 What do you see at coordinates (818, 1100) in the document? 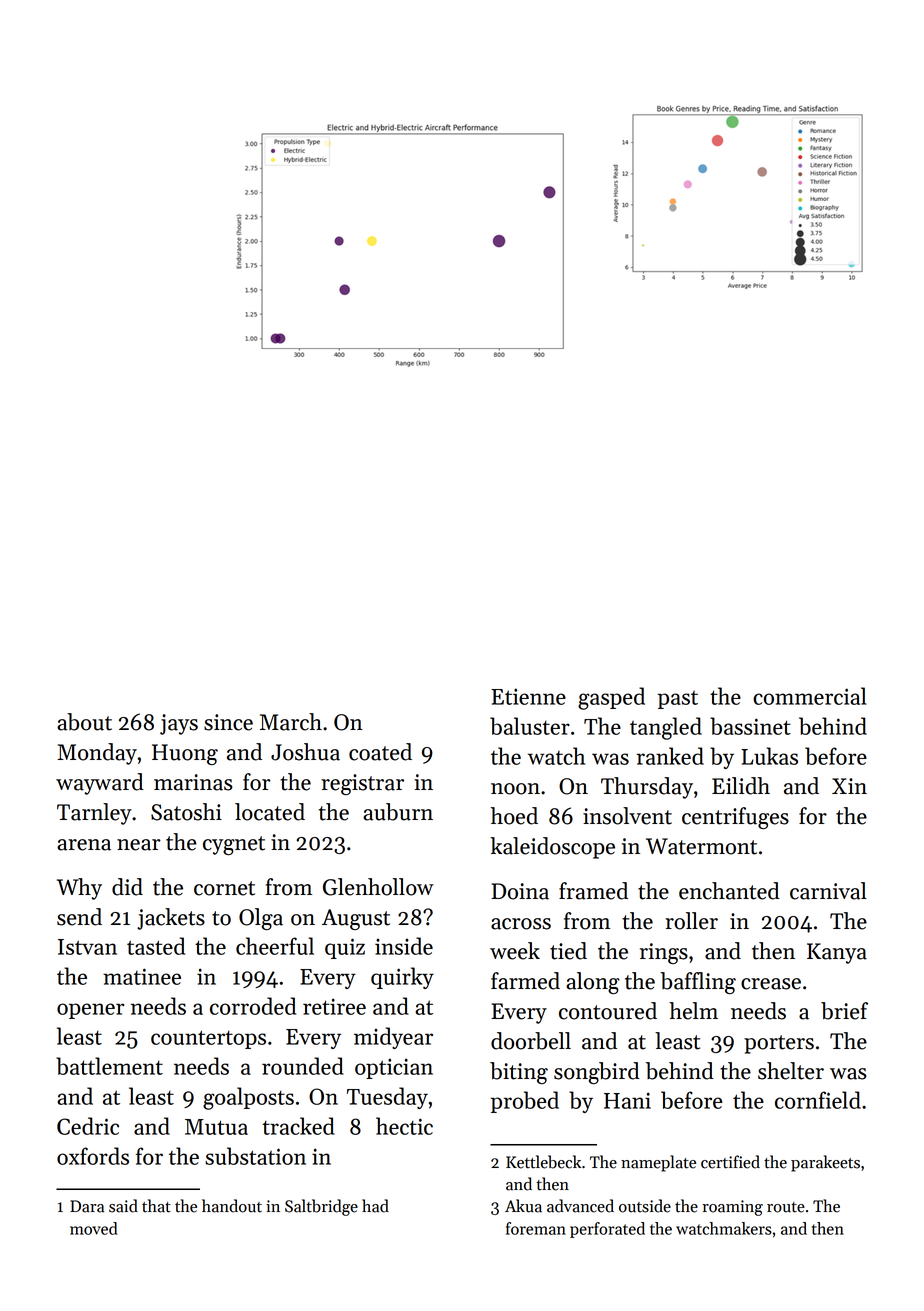
I see `cornfield` at bounding box center [818, 1100].
